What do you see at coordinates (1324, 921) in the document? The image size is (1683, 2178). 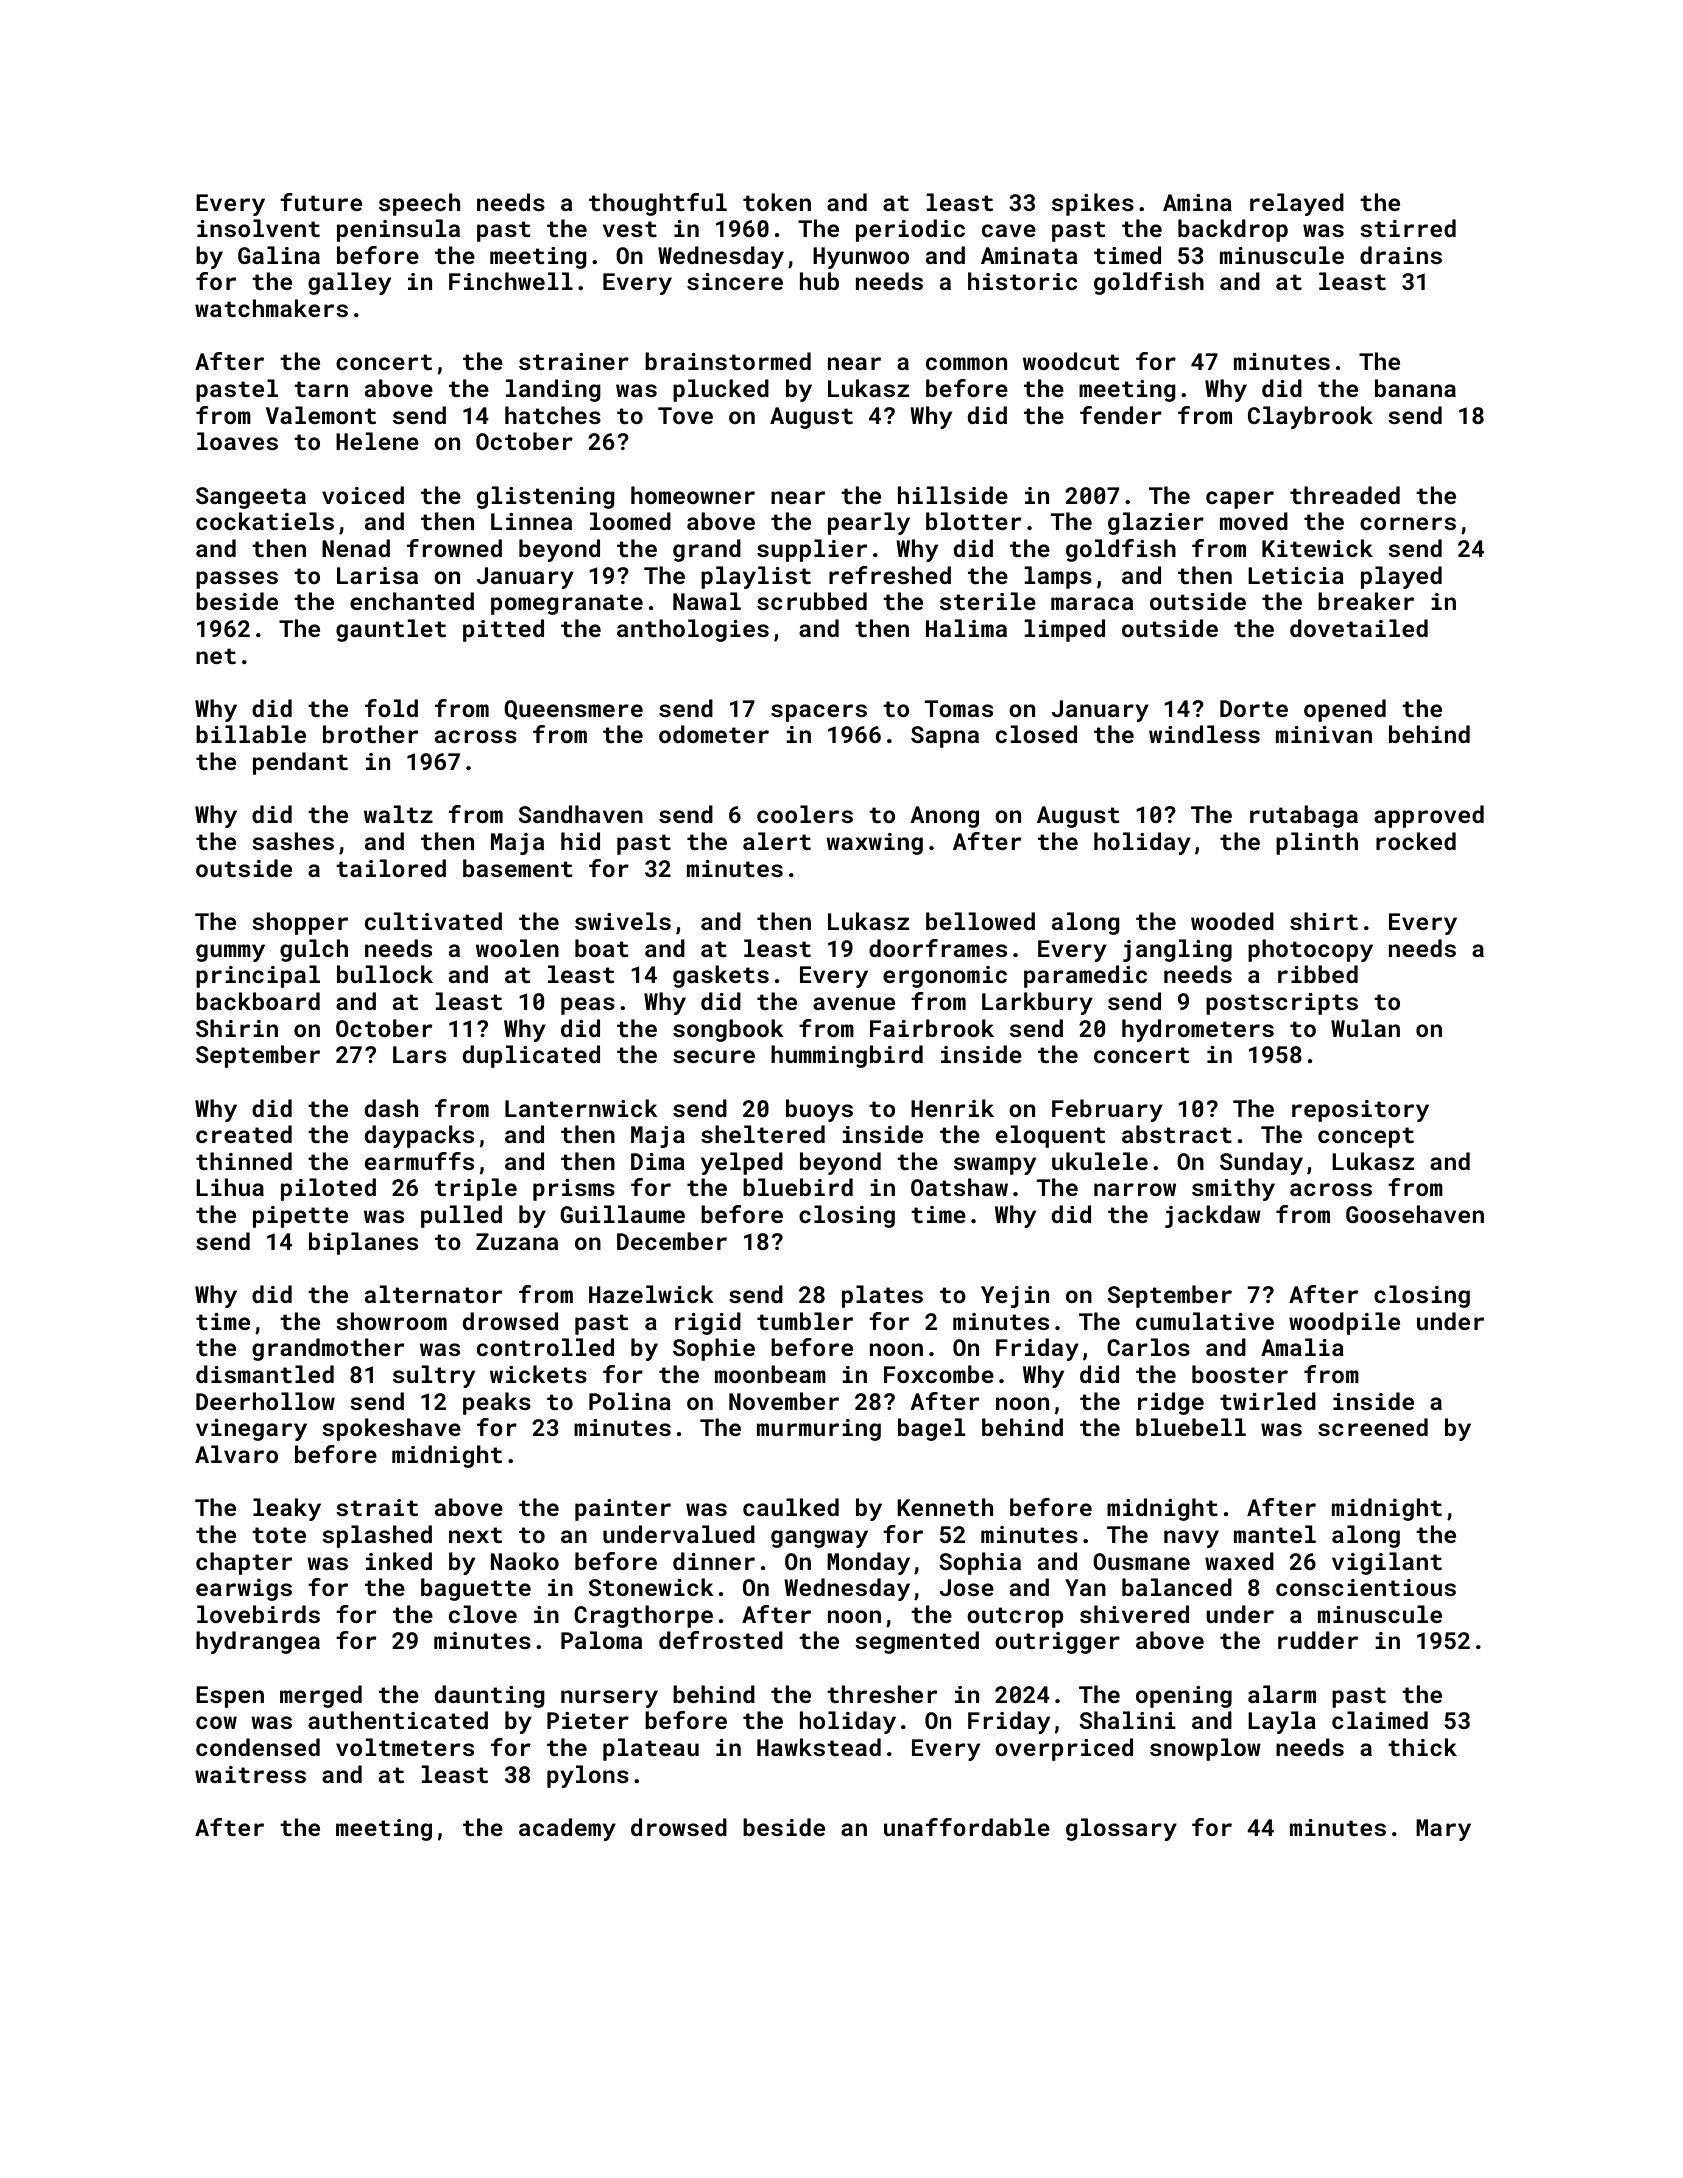 I see `shirt` at bounding box center [1324, 921].
